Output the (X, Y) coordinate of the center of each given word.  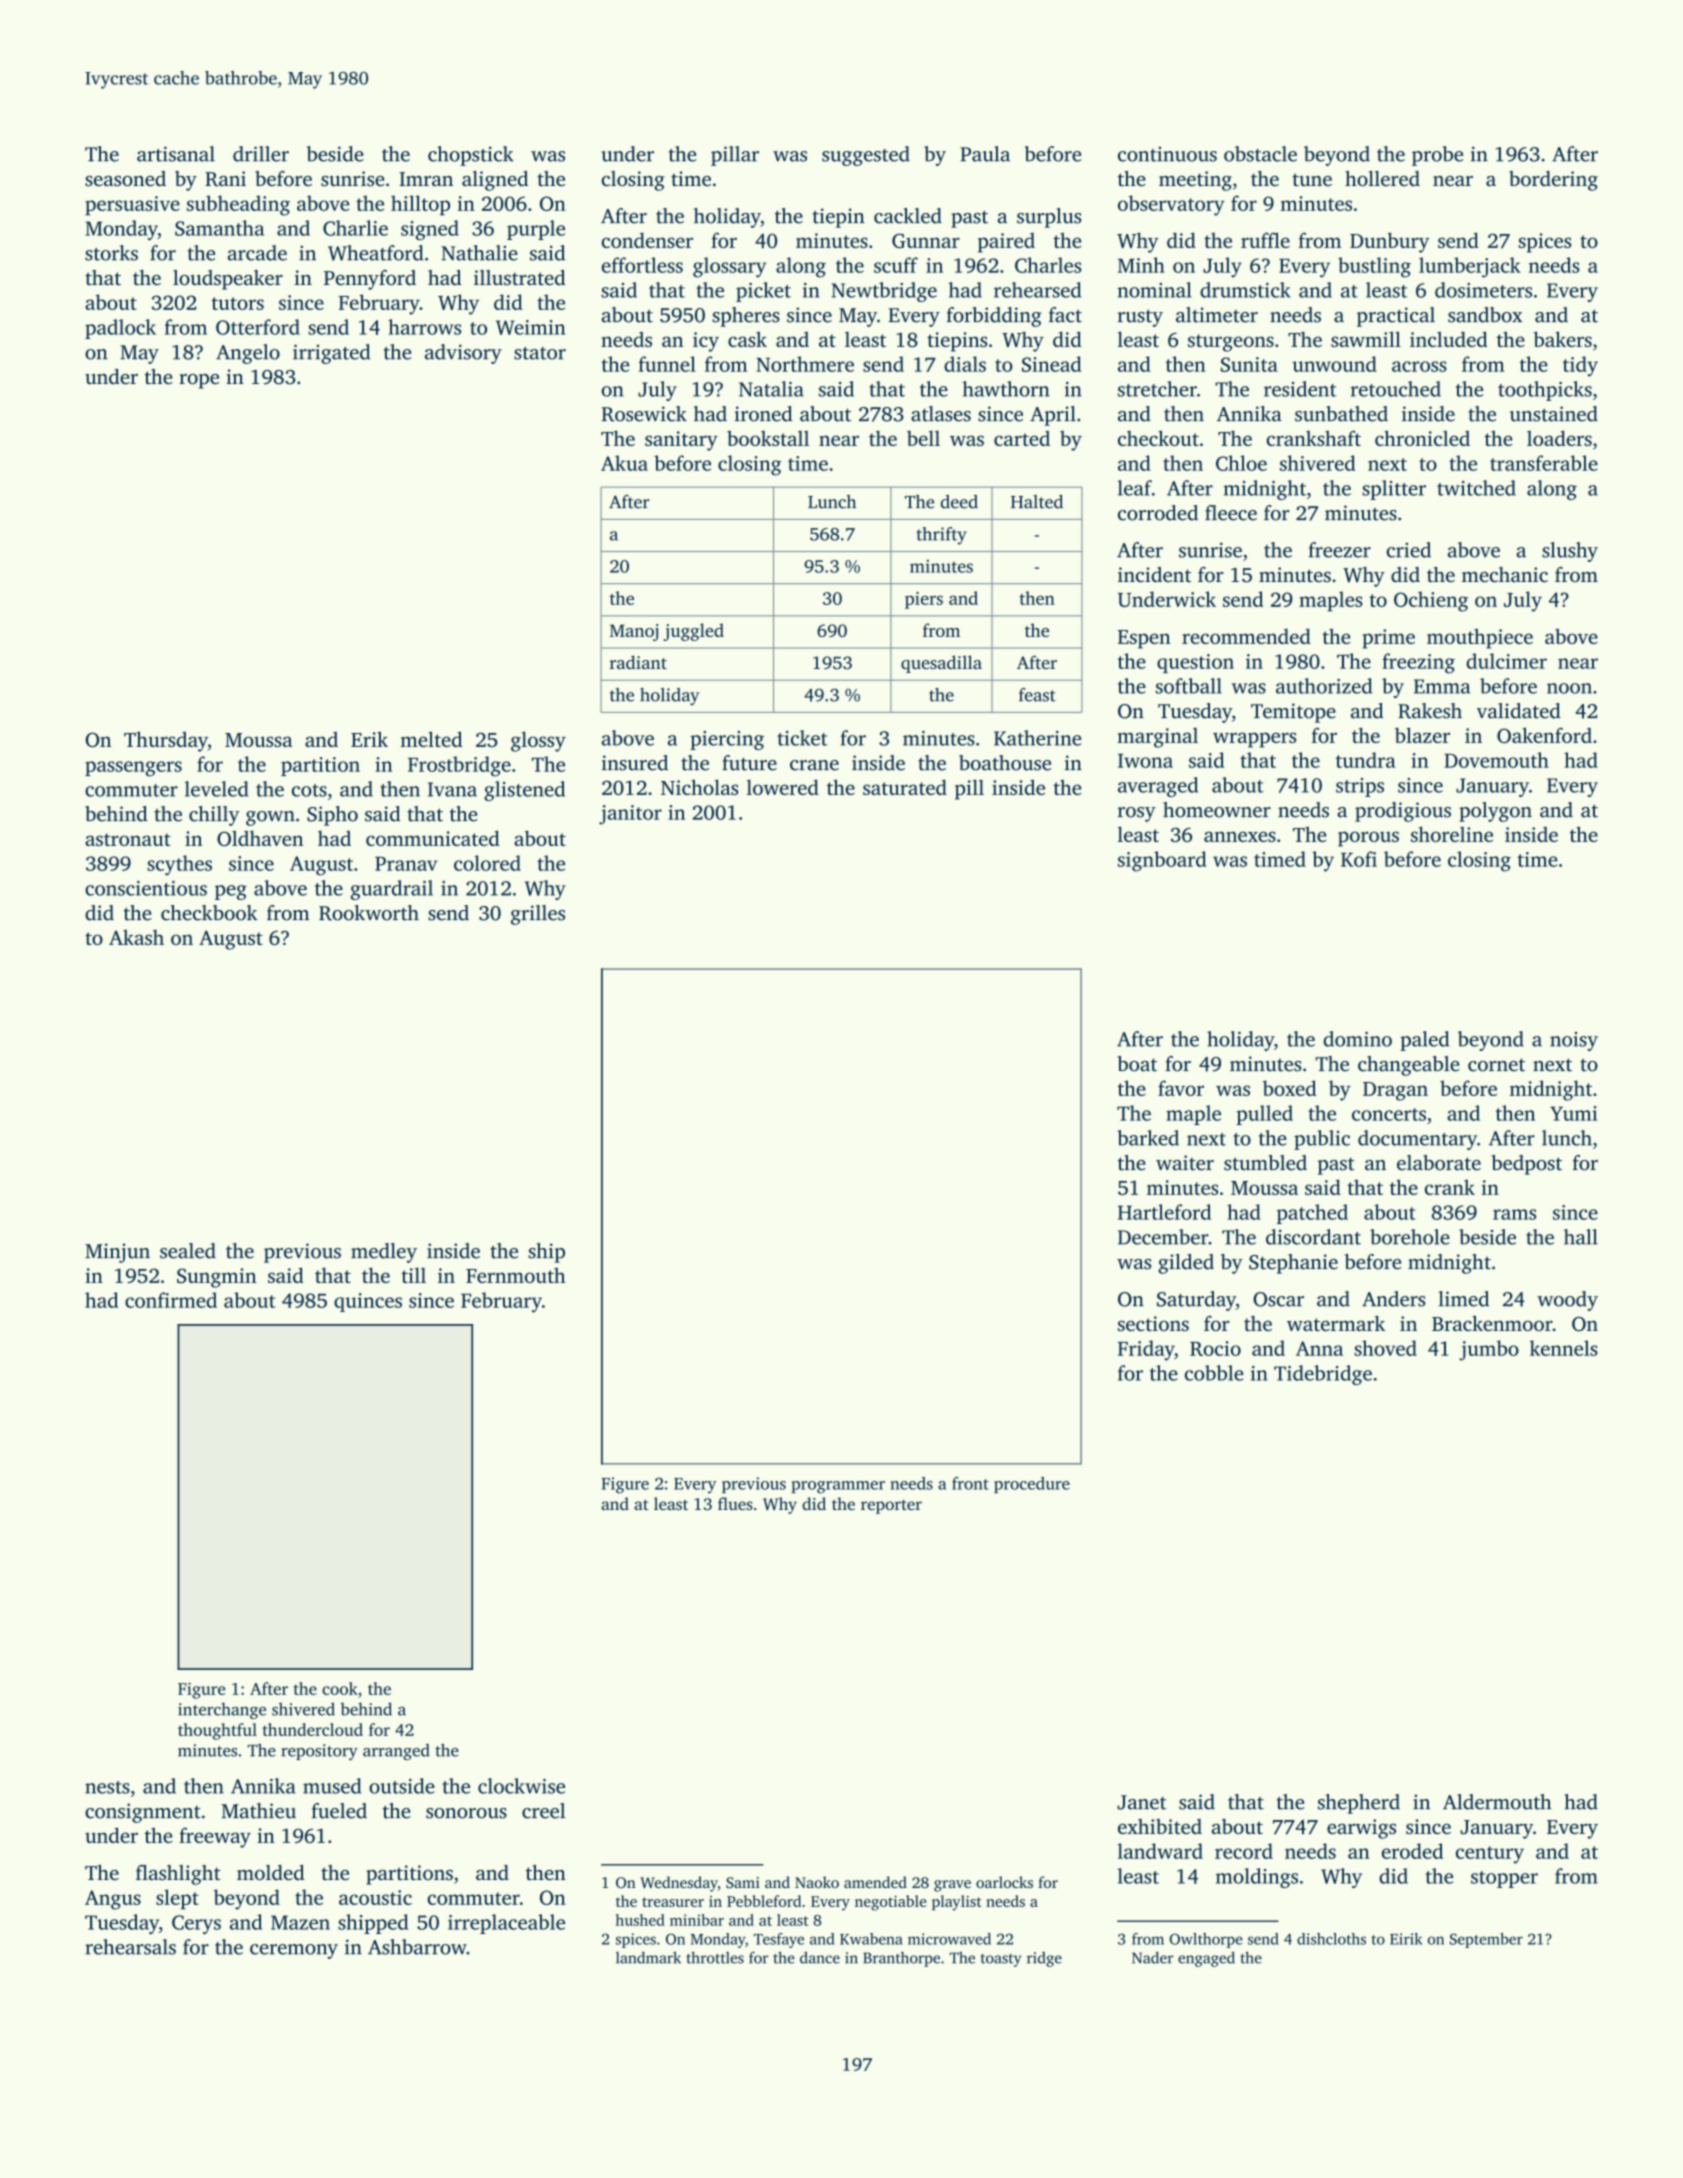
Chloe (1241, 463)
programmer (838, 1487)
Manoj (634, 632)
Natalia (771, 389)
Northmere (805, 364)
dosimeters (1483, 290)
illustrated (519, 277)
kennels (1564, 1348)
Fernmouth (515, 1275)
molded (271, 1872)
